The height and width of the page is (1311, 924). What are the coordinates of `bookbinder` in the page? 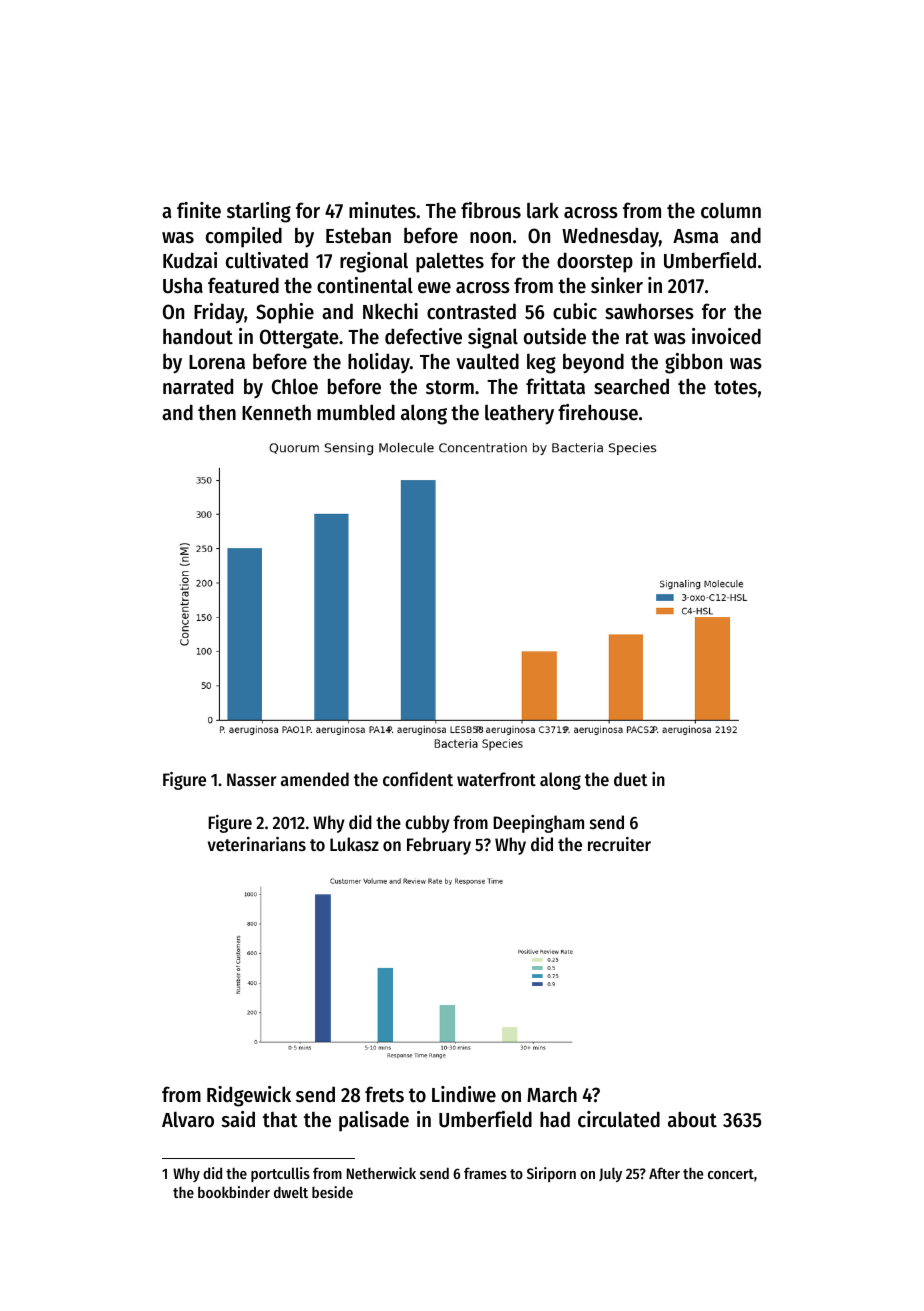 It's located at (234, 1192).
